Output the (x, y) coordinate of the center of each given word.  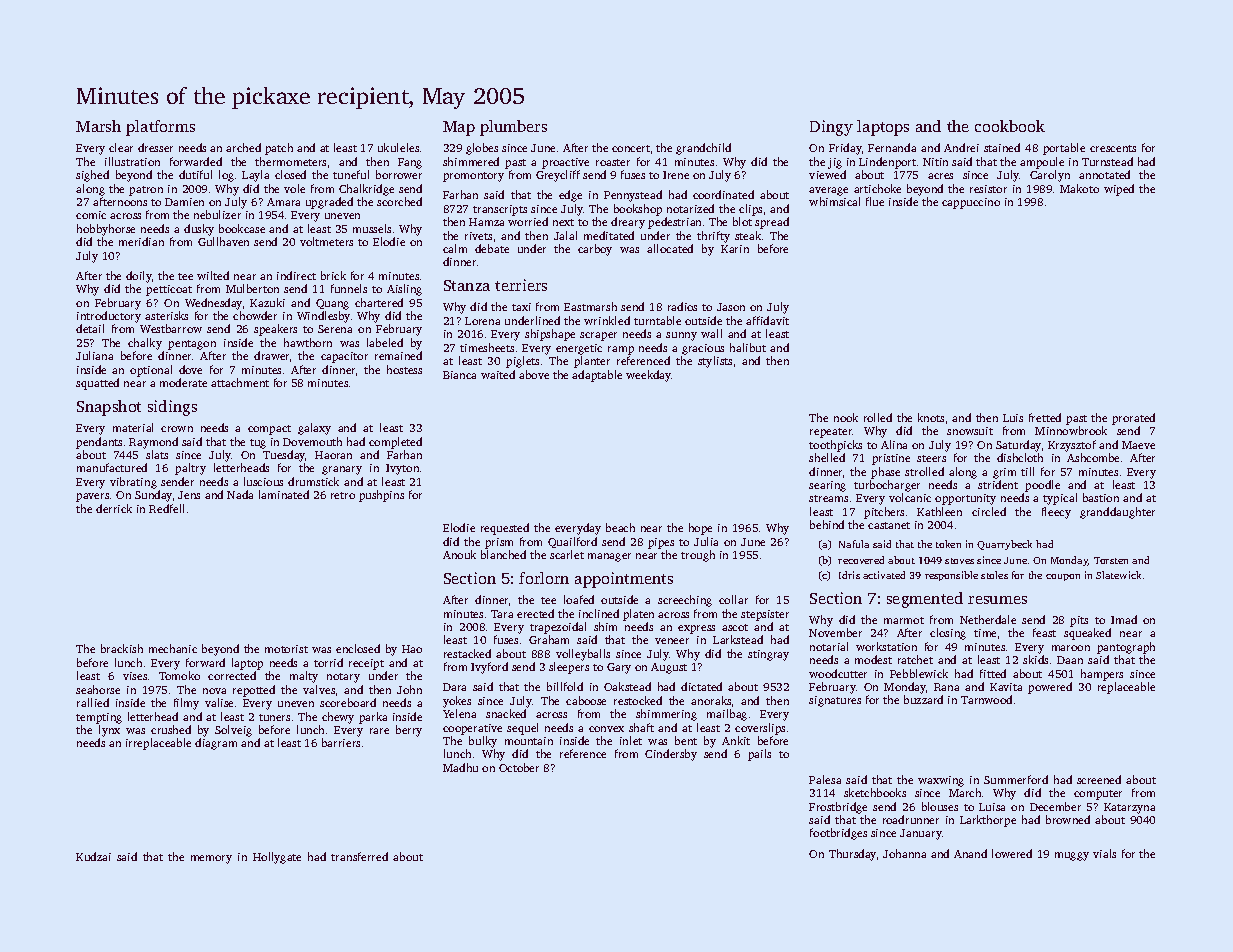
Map (459, 128)
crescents (1113, 148)
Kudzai (93, 856)
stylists (715, 362)
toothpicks (835, 446)
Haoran (333, 455)
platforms (160, 128)
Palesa (825, 779)
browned (1068, 819)
